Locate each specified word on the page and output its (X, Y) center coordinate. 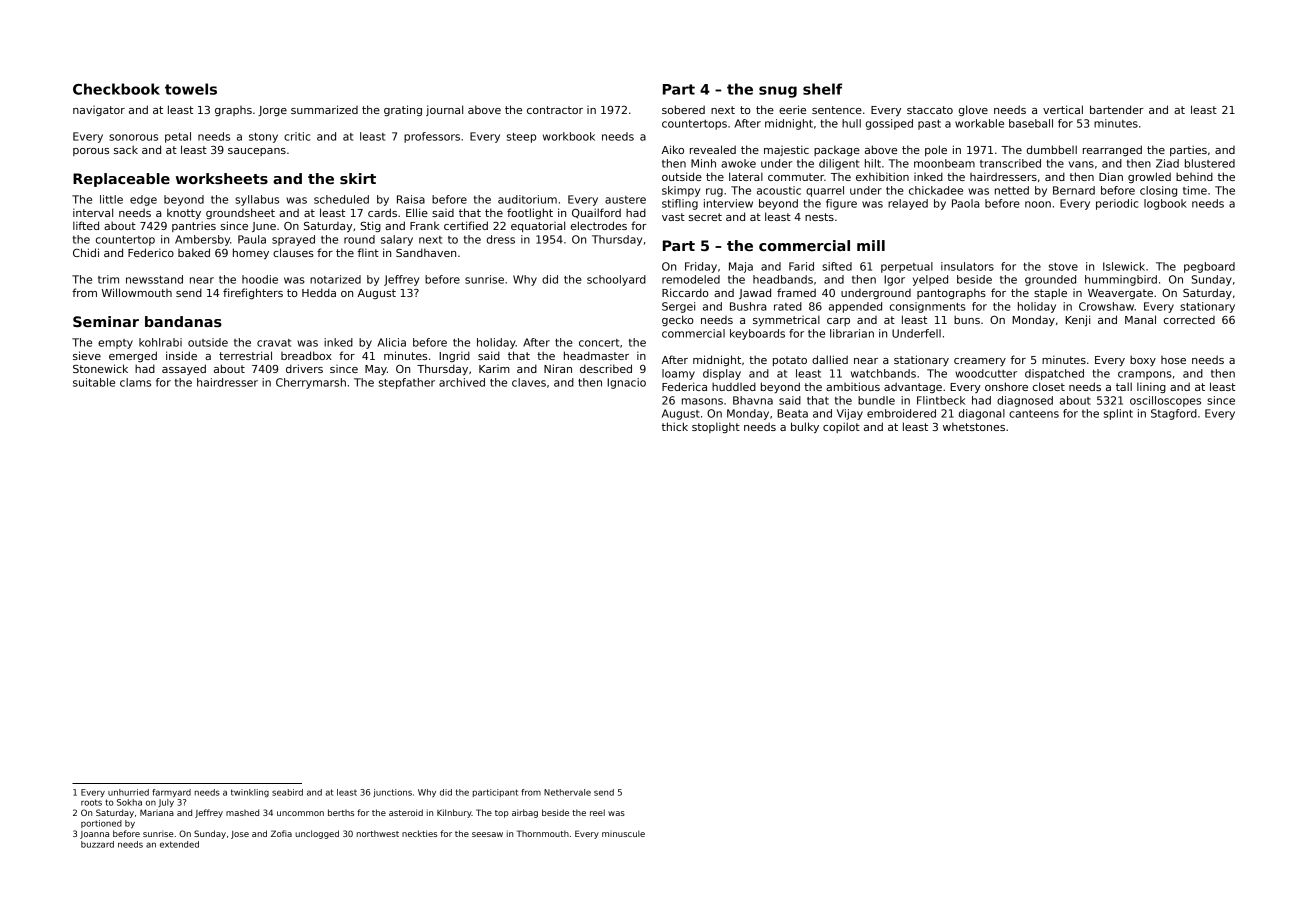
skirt (358, 178)
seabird (287, 792)
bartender (1117, 109)
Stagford (1174, 414)
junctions (392, 793)
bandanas (183, 321)
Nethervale (567, 792)
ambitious (853, 386)
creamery (980, 362)
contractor (555, 110)
